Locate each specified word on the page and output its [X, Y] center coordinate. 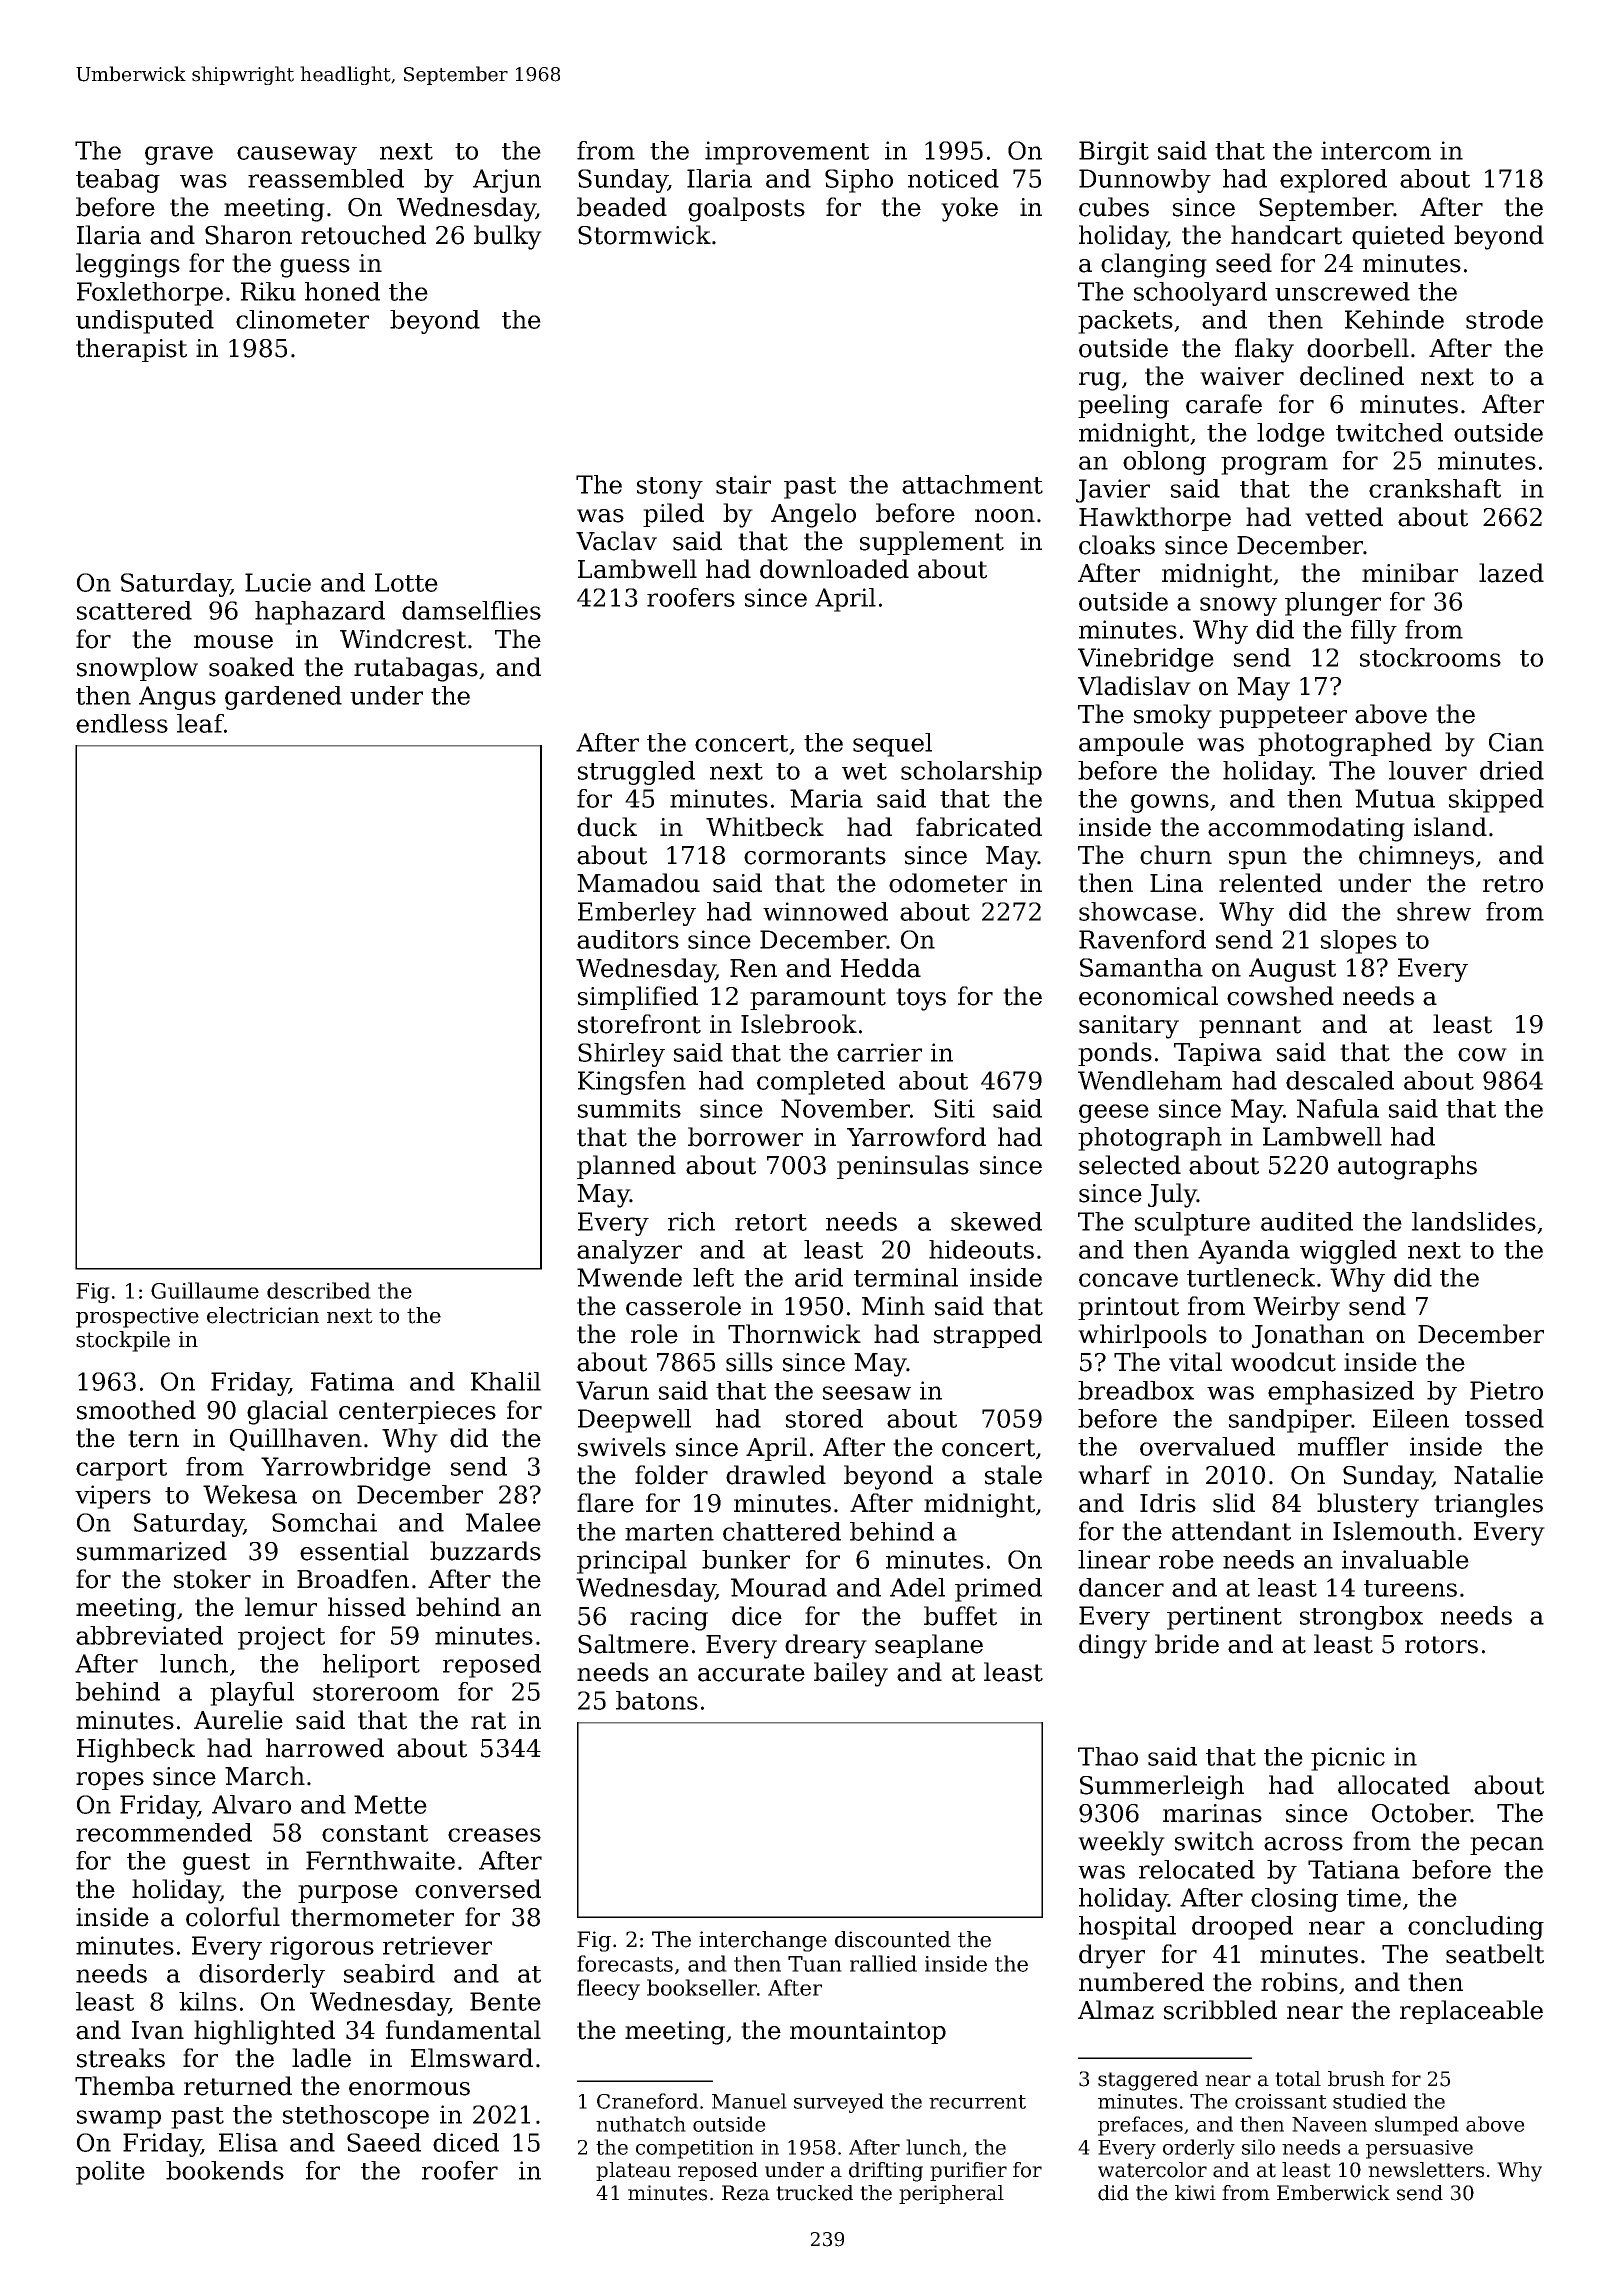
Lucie [278, 582]
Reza [746, 2193]
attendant [1231, 1531]
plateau [633, 2171]
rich [691, 1221]
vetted [1344, 517]
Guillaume [205, 1290]
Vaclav [616, 541]
